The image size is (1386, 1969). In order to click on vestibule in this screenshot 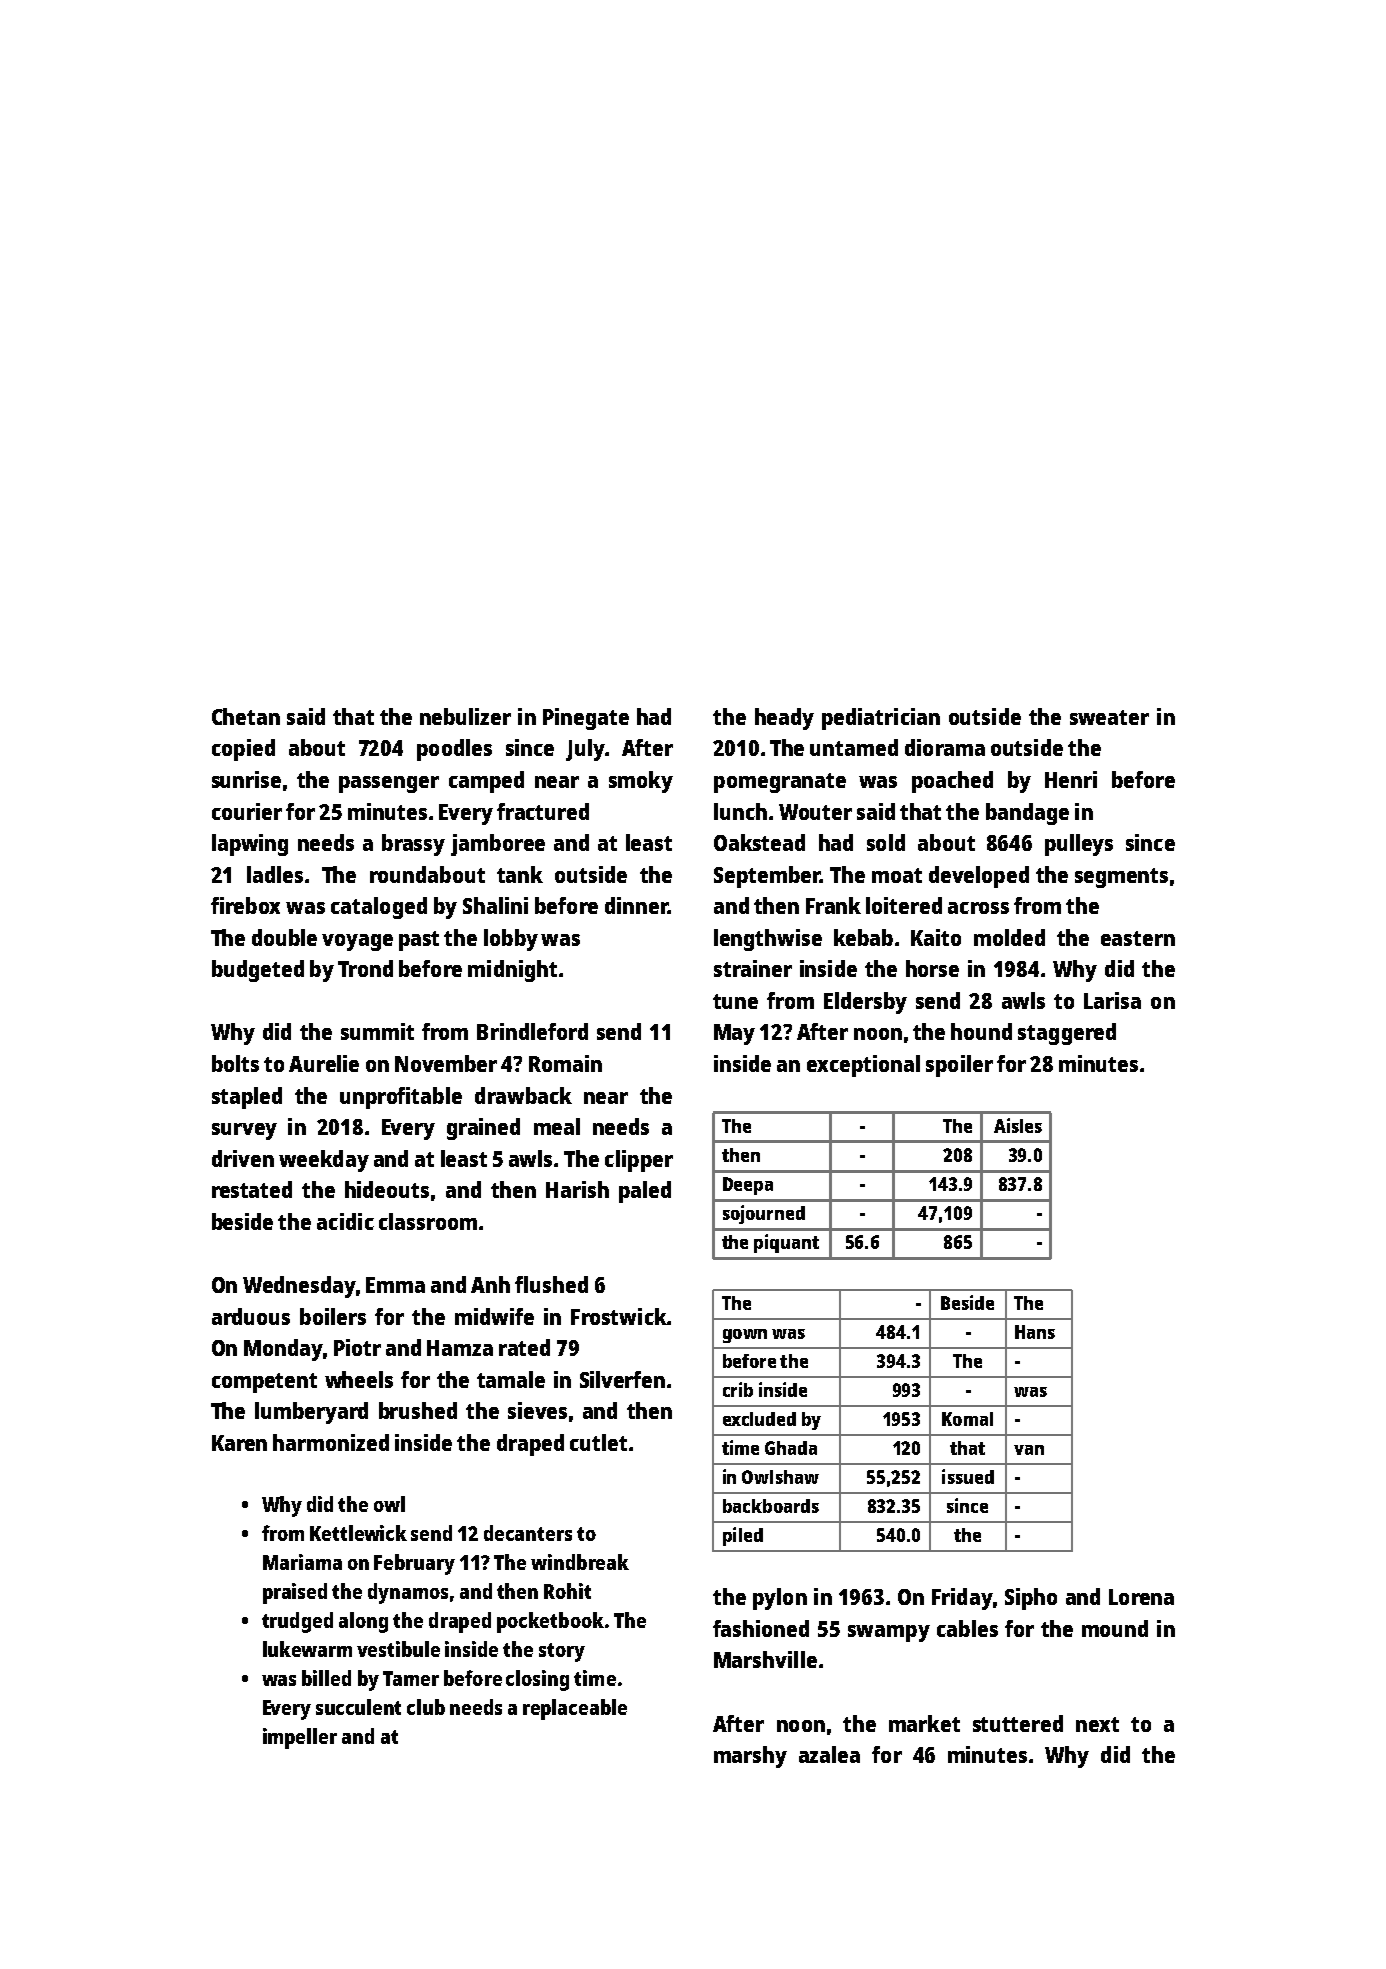, I will do `click(398, 1649)`.
